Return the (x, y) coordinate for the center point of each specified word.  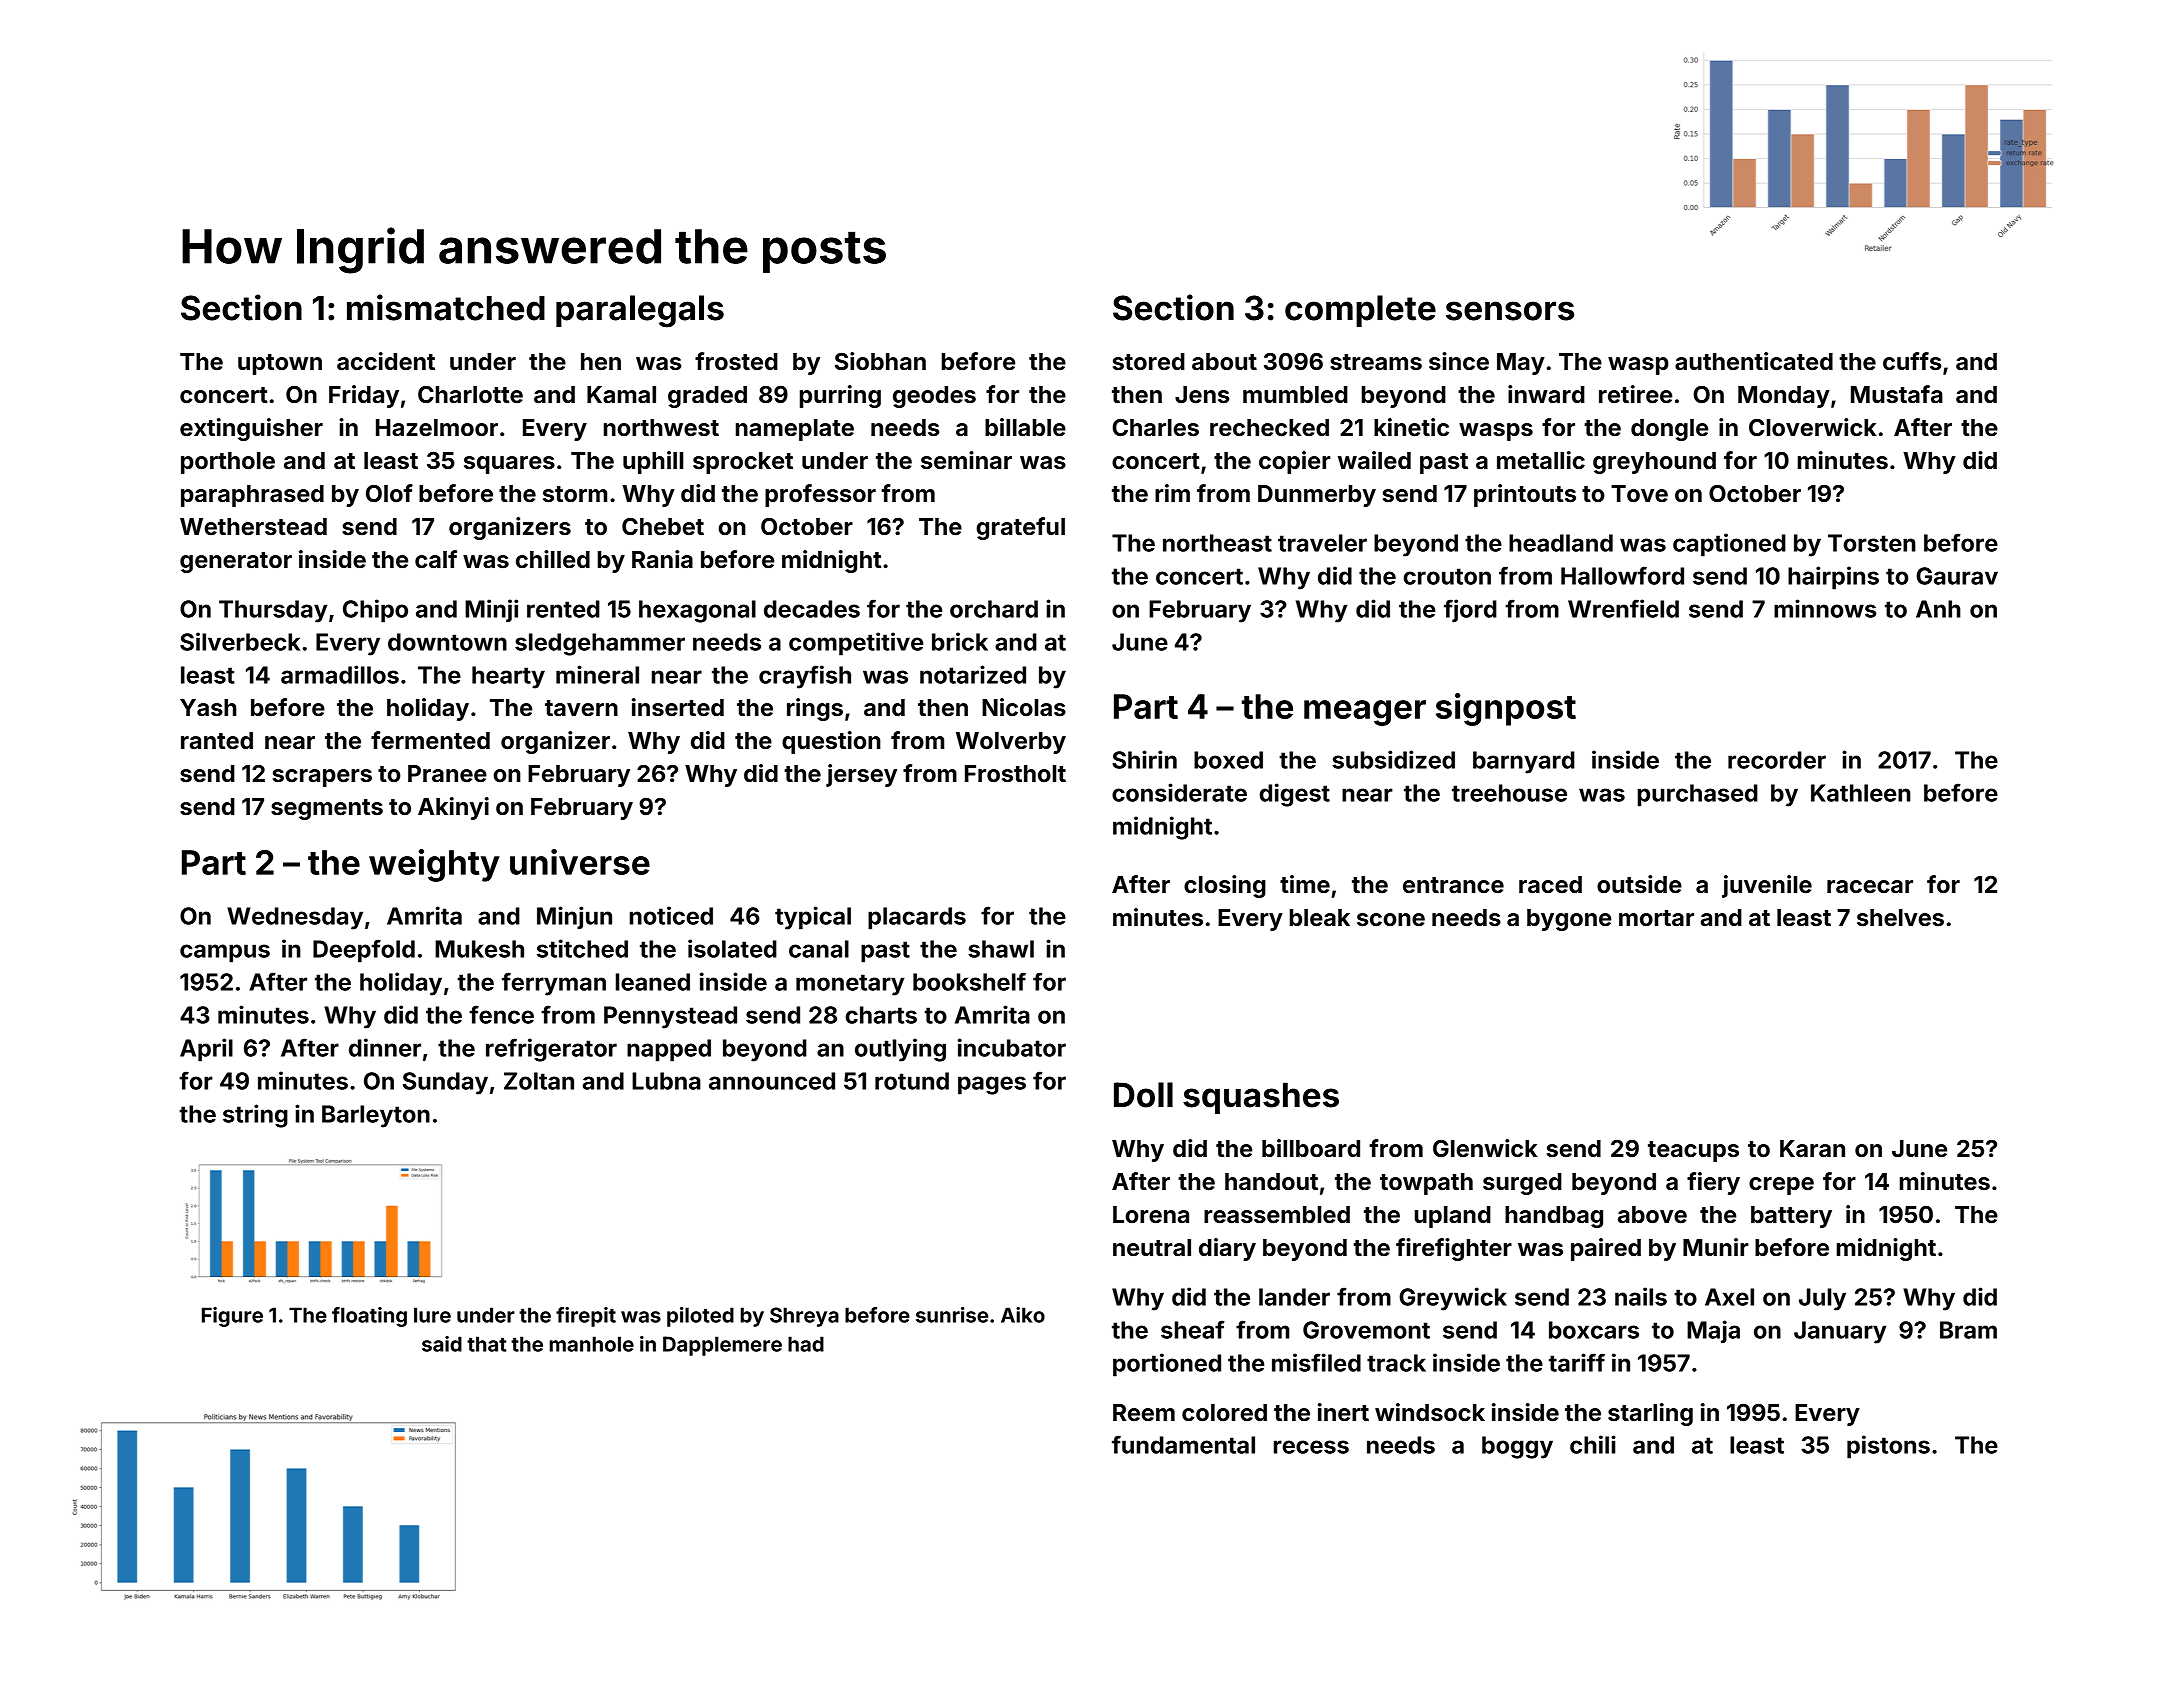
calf (436, 559)
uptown (280, 364)
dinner (385, 1047)
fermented (430, 740)
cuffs (1912, 361)
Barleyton (376, 1116)
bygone (1569, 920)
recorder (1777, 760)
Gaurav (1957, 576)
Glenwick (1485, 1148)
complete (1360, 311)
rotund (912, 1081)
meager (1365, 713)
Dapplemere (722, 1346)
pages (992, 1085)
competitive (856, 644)
